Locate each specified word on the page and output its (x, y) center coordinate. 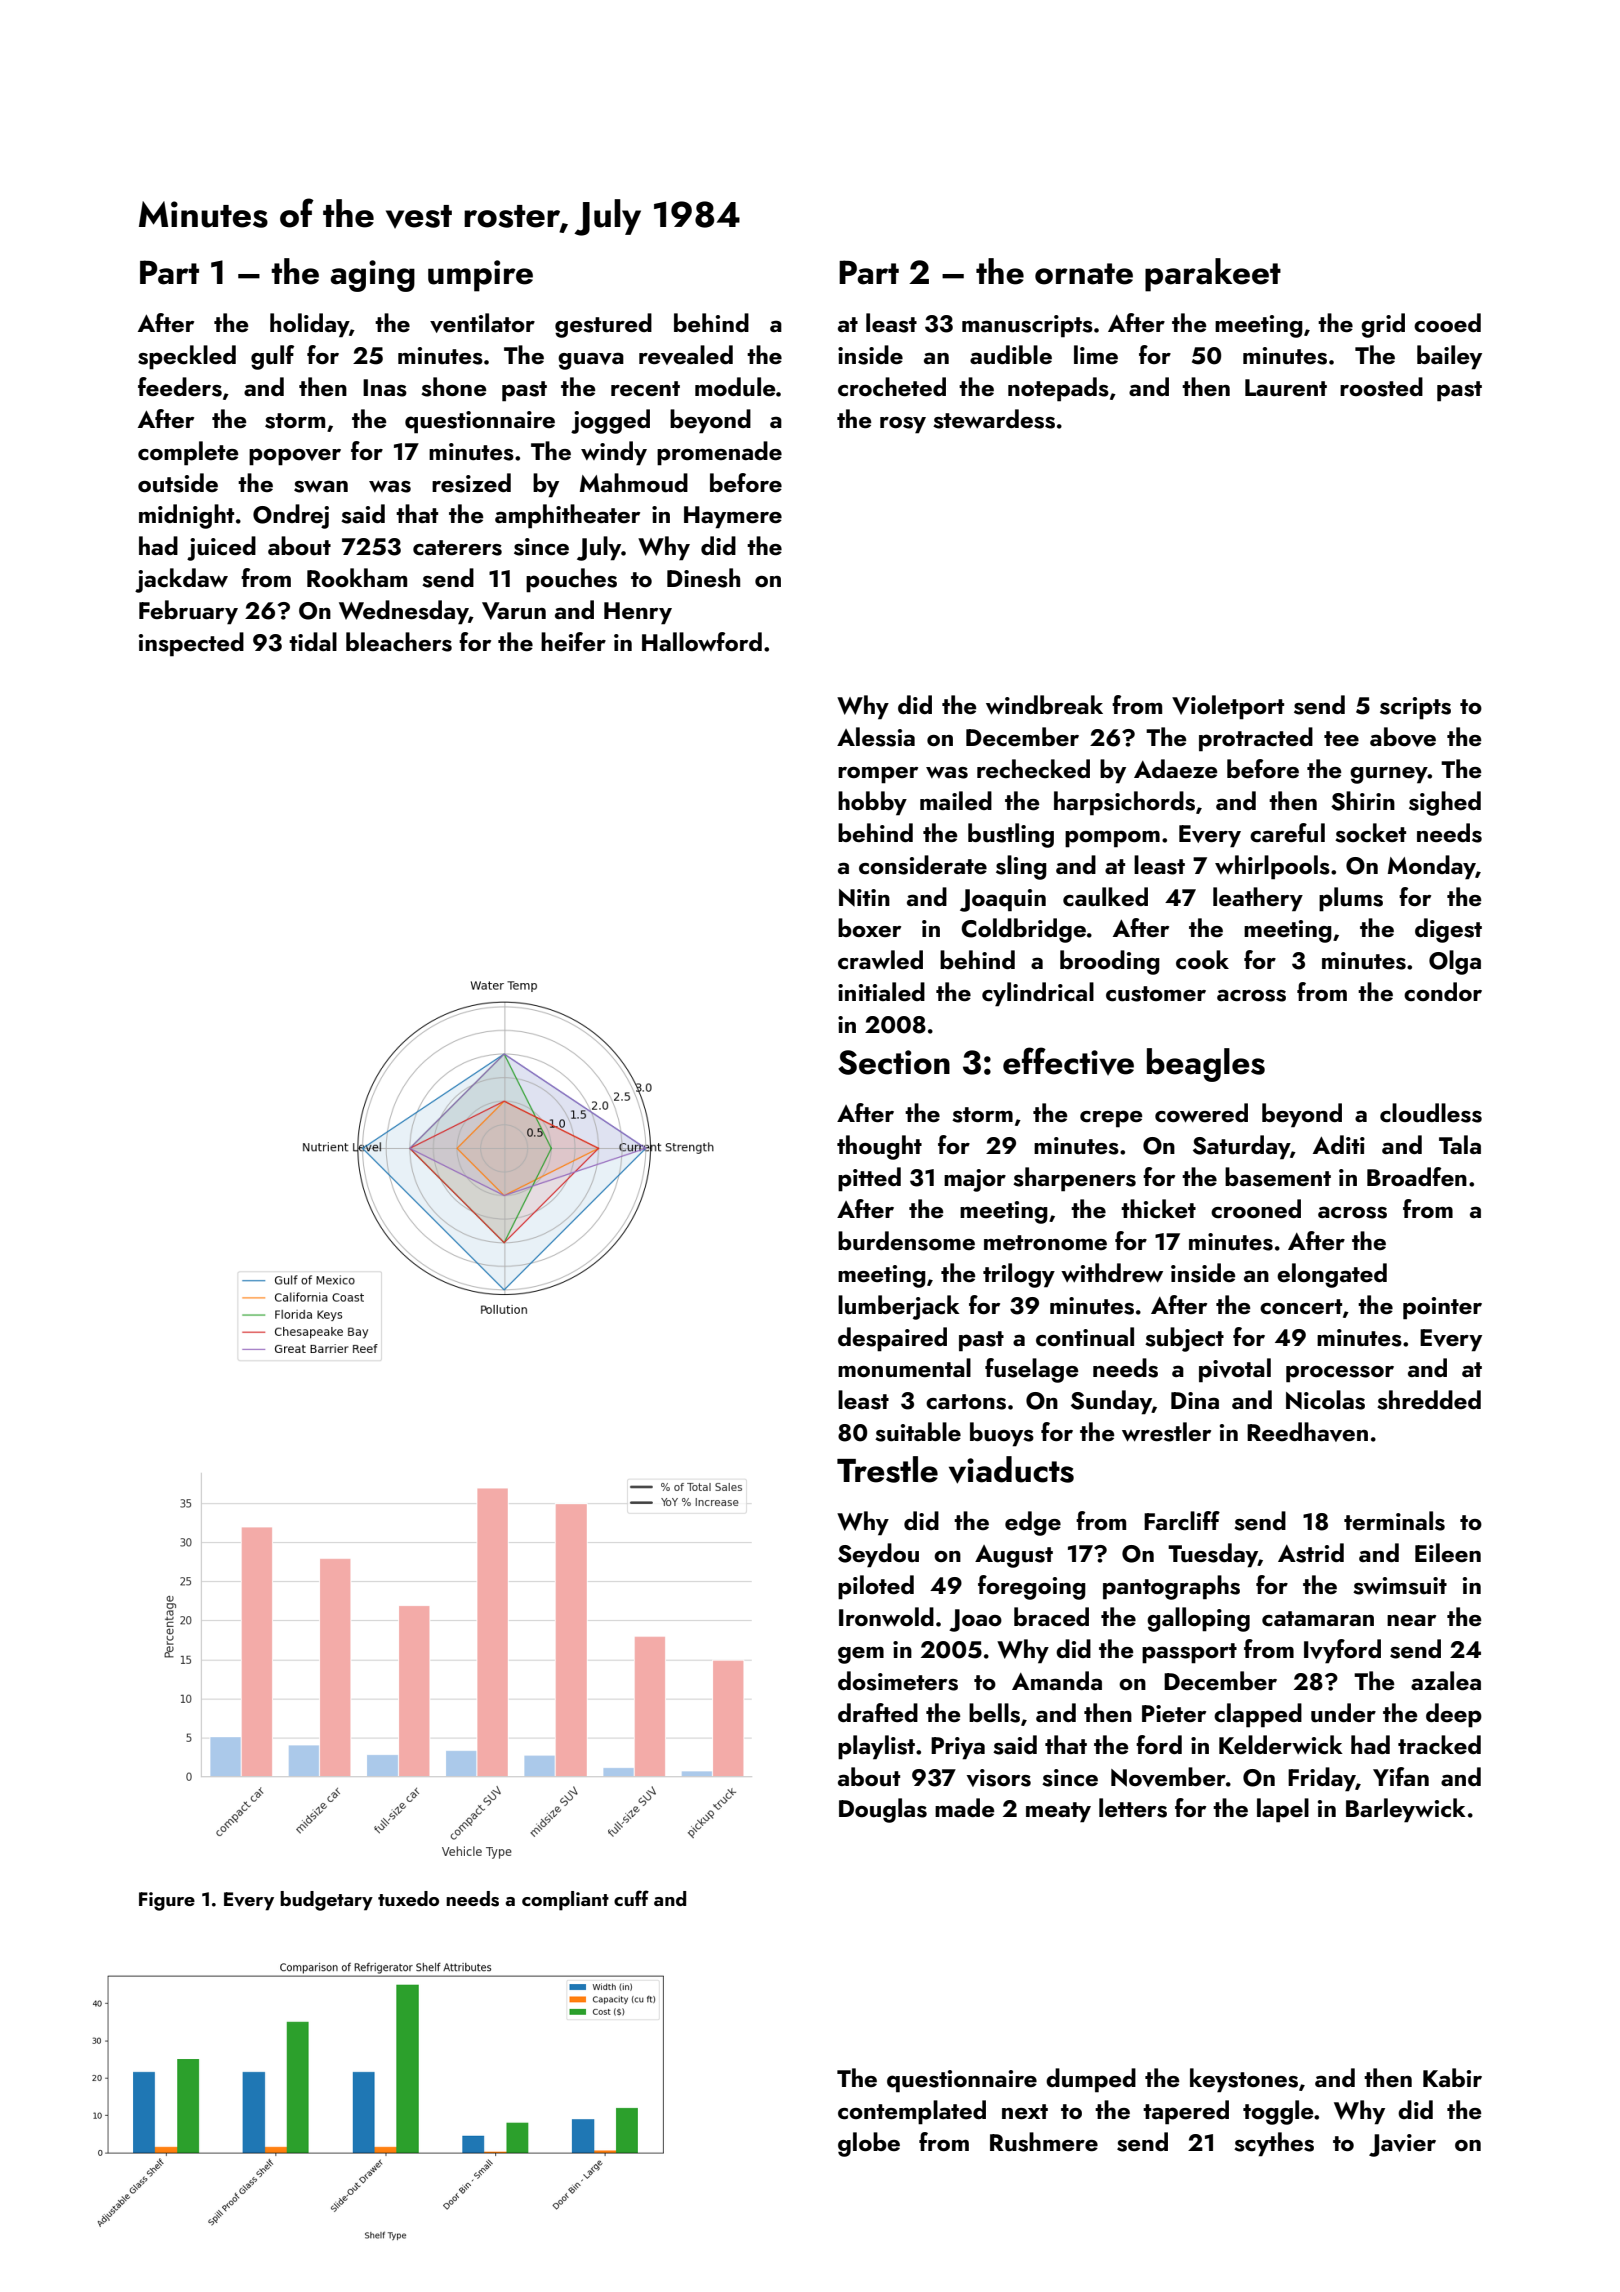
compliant (565, 1901)
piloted (876, 1587)
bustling (1011, 835)
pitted (869, 1179)
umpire (480, 276)
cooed (1447, 322)
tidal (313, 641)
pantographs (1171, 1587)
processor (1340, 1374)
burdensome (906, 1241)
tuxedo (408, 1898)
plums (1351, 899)
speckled (187, 357)
